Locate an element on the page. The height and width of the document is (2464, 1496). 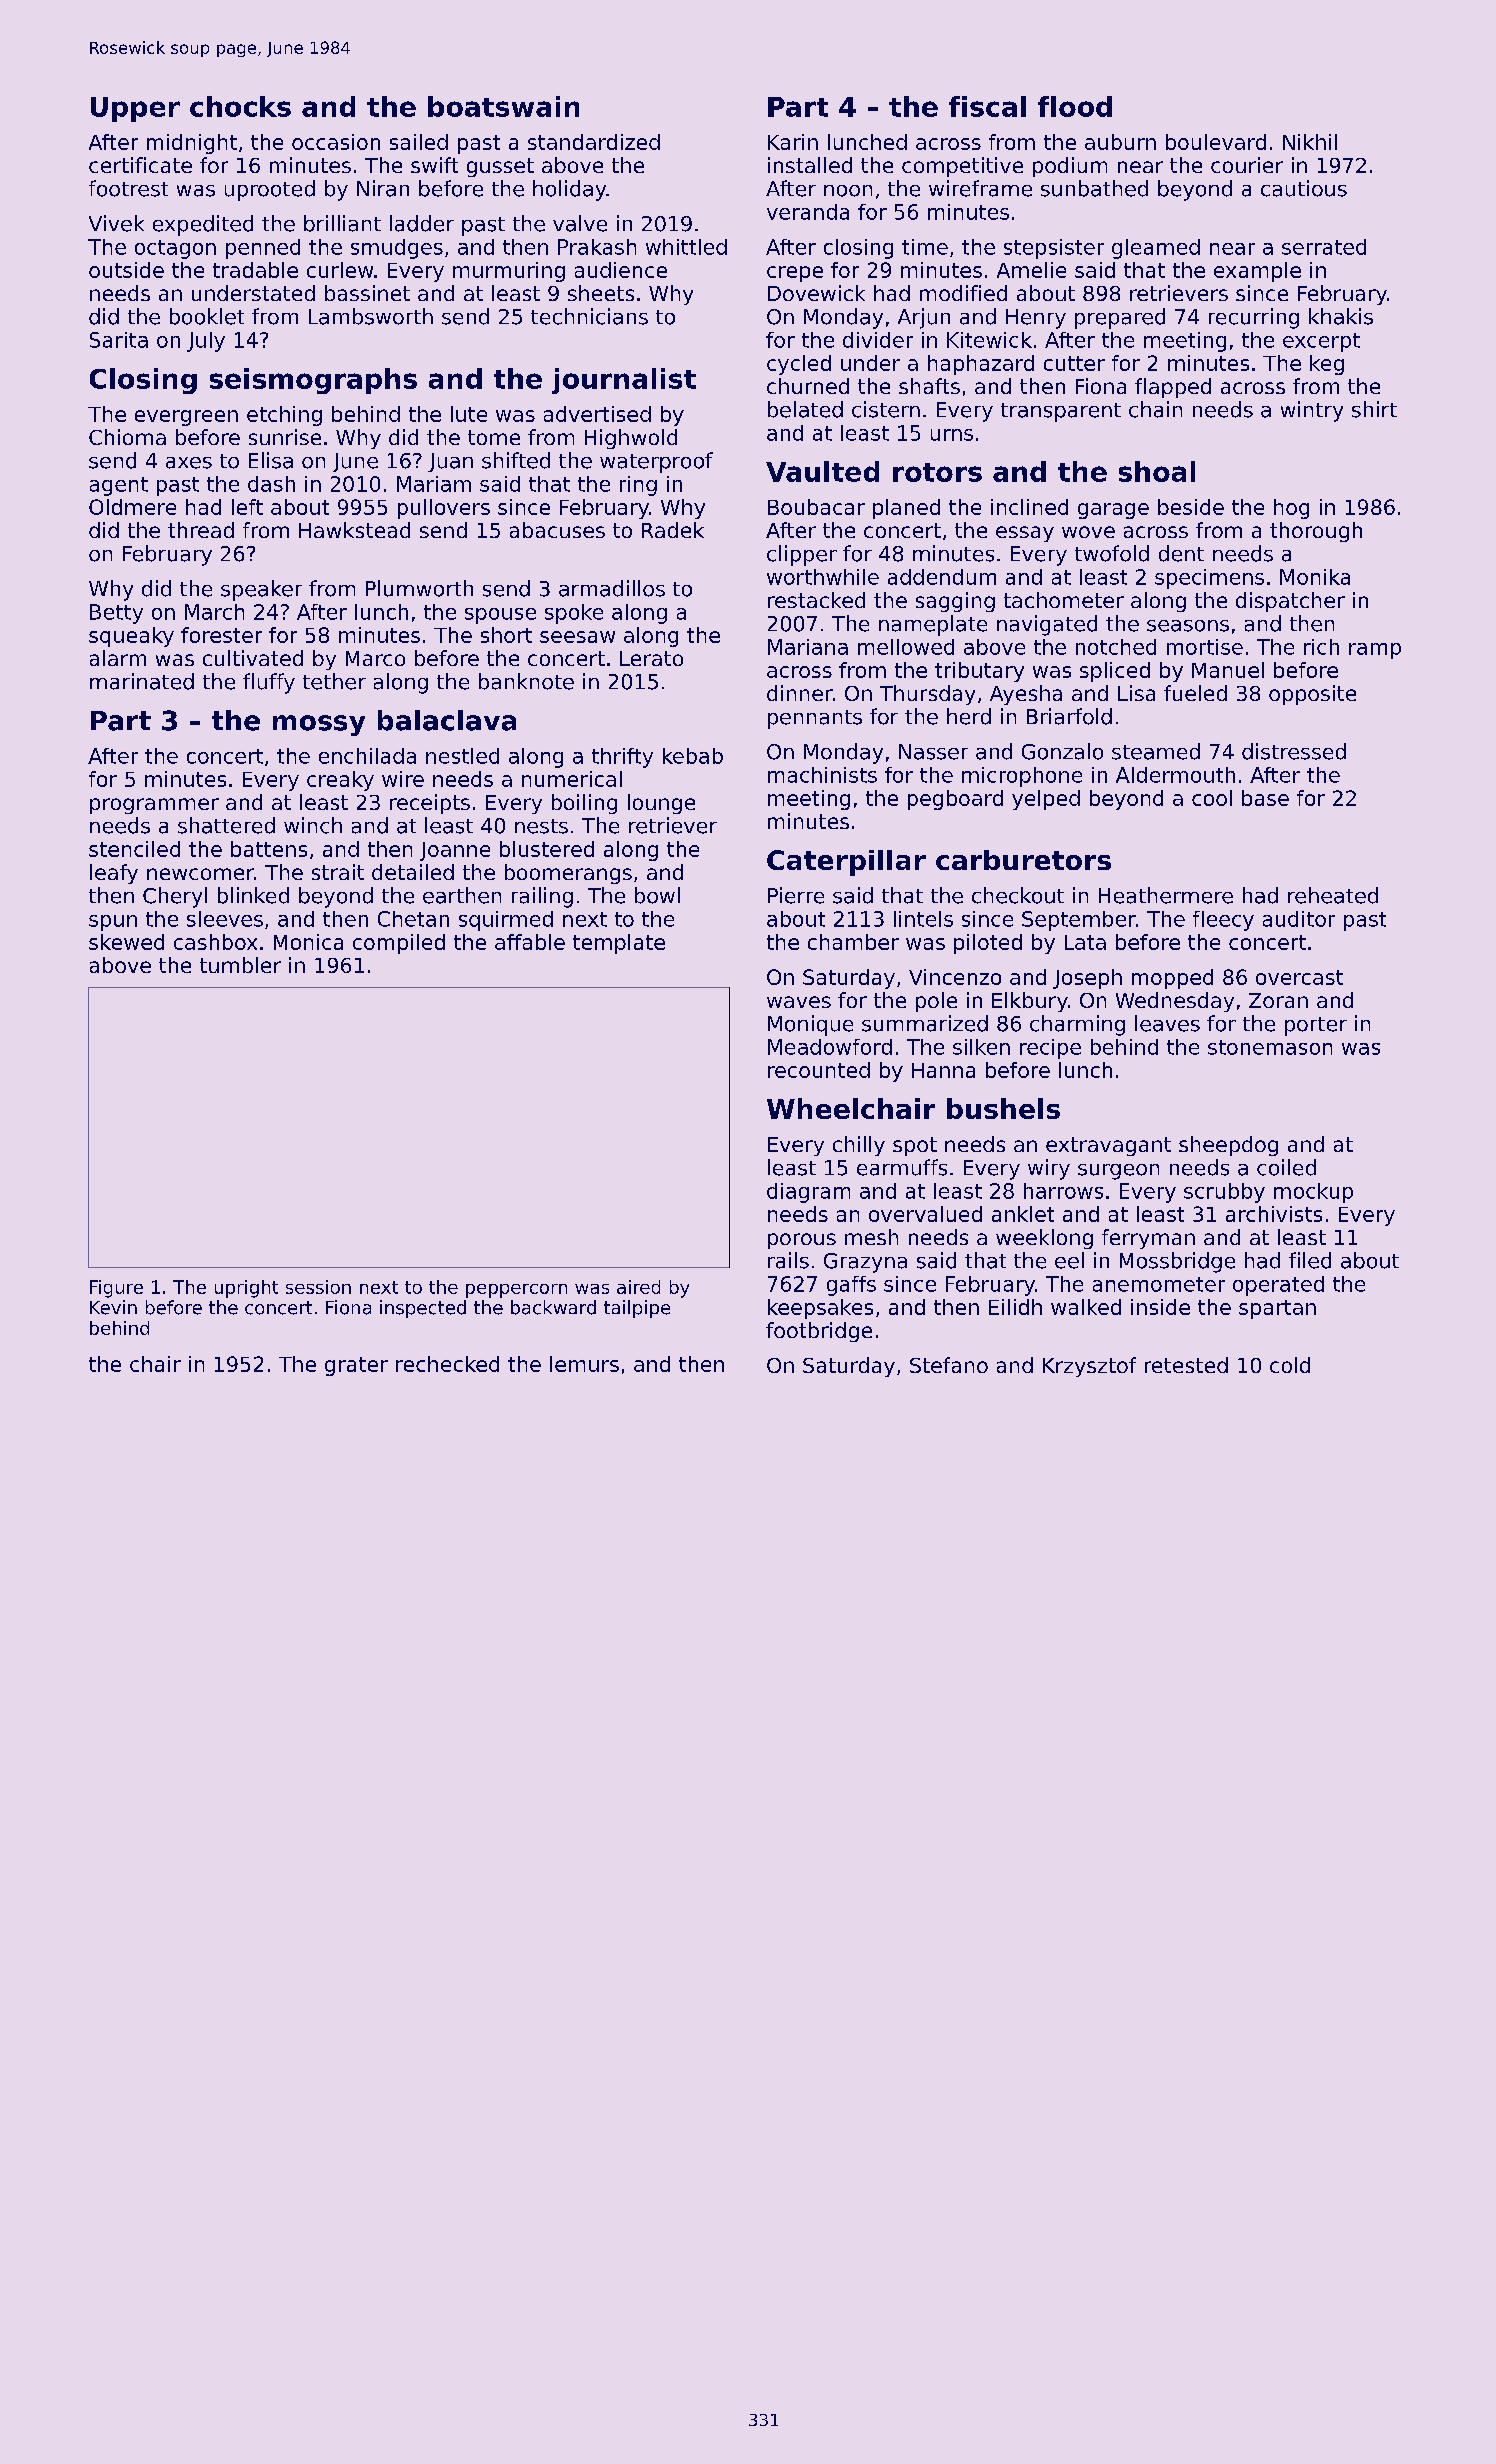
pole is located at coordinates (936, 1002).
